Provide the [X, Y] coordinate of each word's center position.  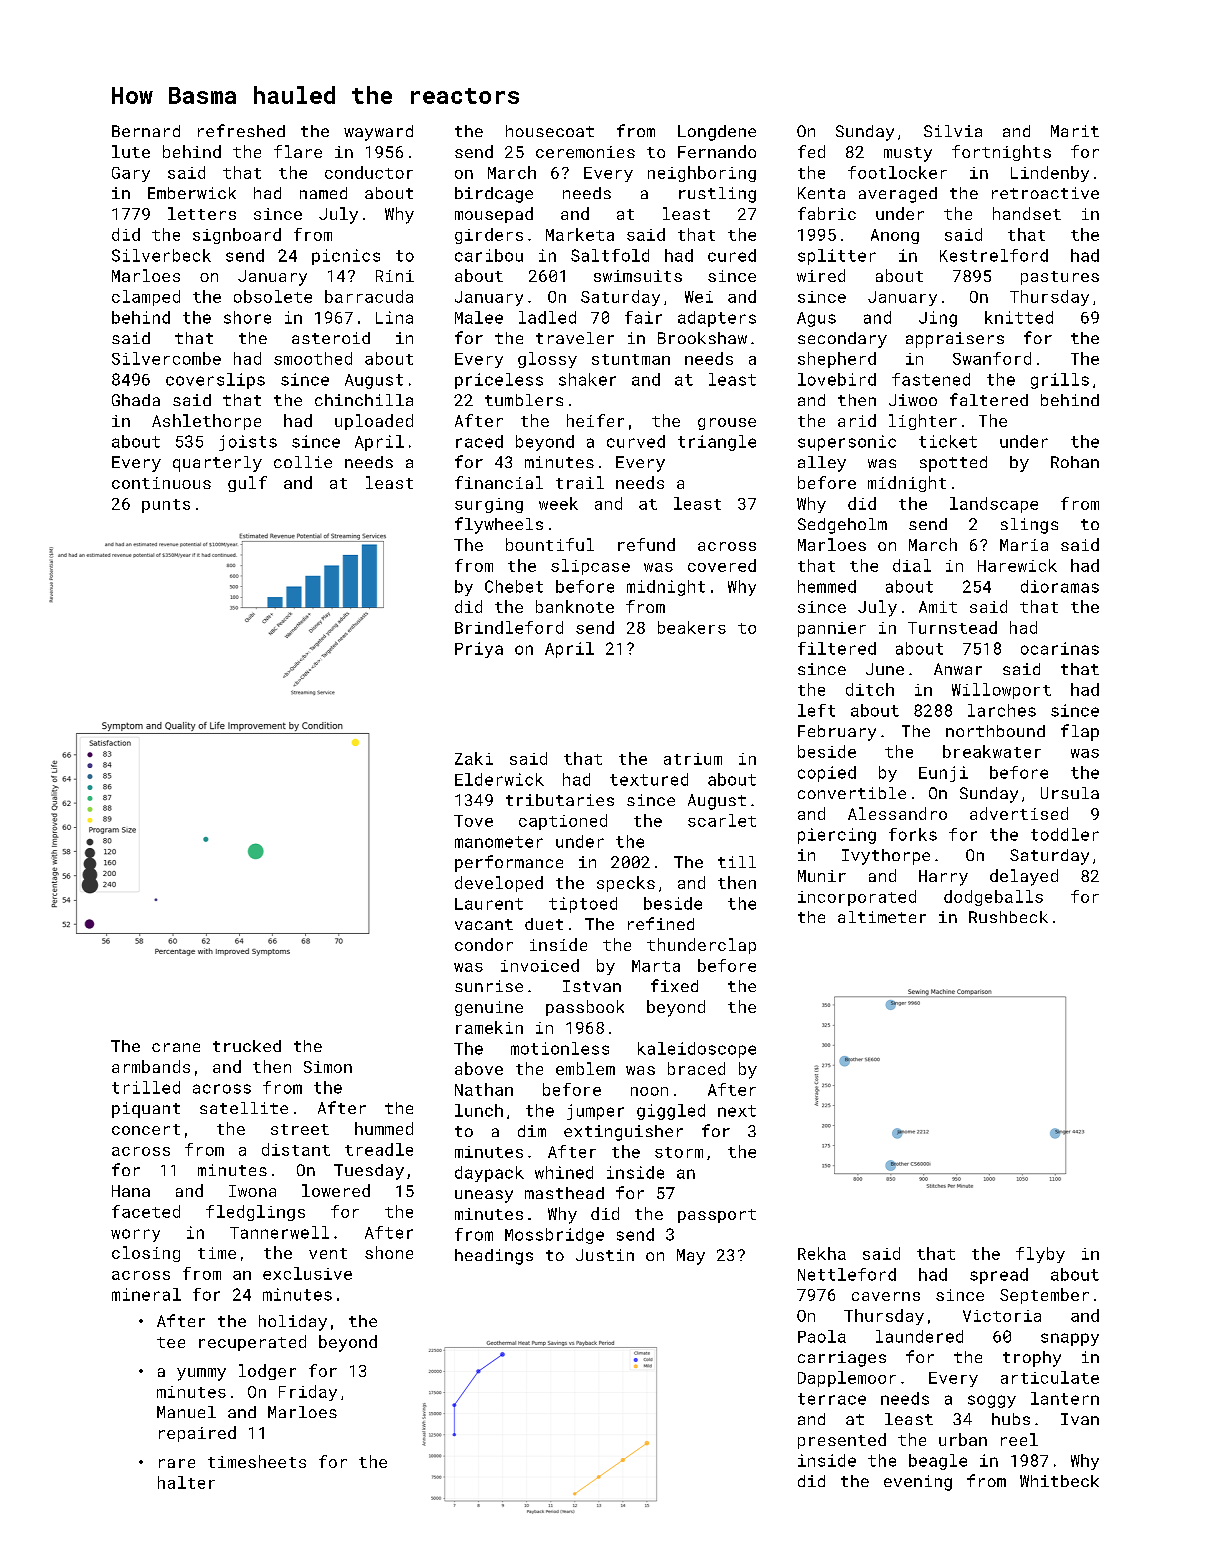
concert [146, 1129]
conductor [369, 172]
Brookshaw [702, 338]
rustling [717, 195]
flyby [1040, 1255]
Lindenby [1050, 174]
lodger [267, 1372]
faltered [989, 399]
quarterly [217, 464]
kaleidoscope [697, 1050]
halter [186, 1482]
